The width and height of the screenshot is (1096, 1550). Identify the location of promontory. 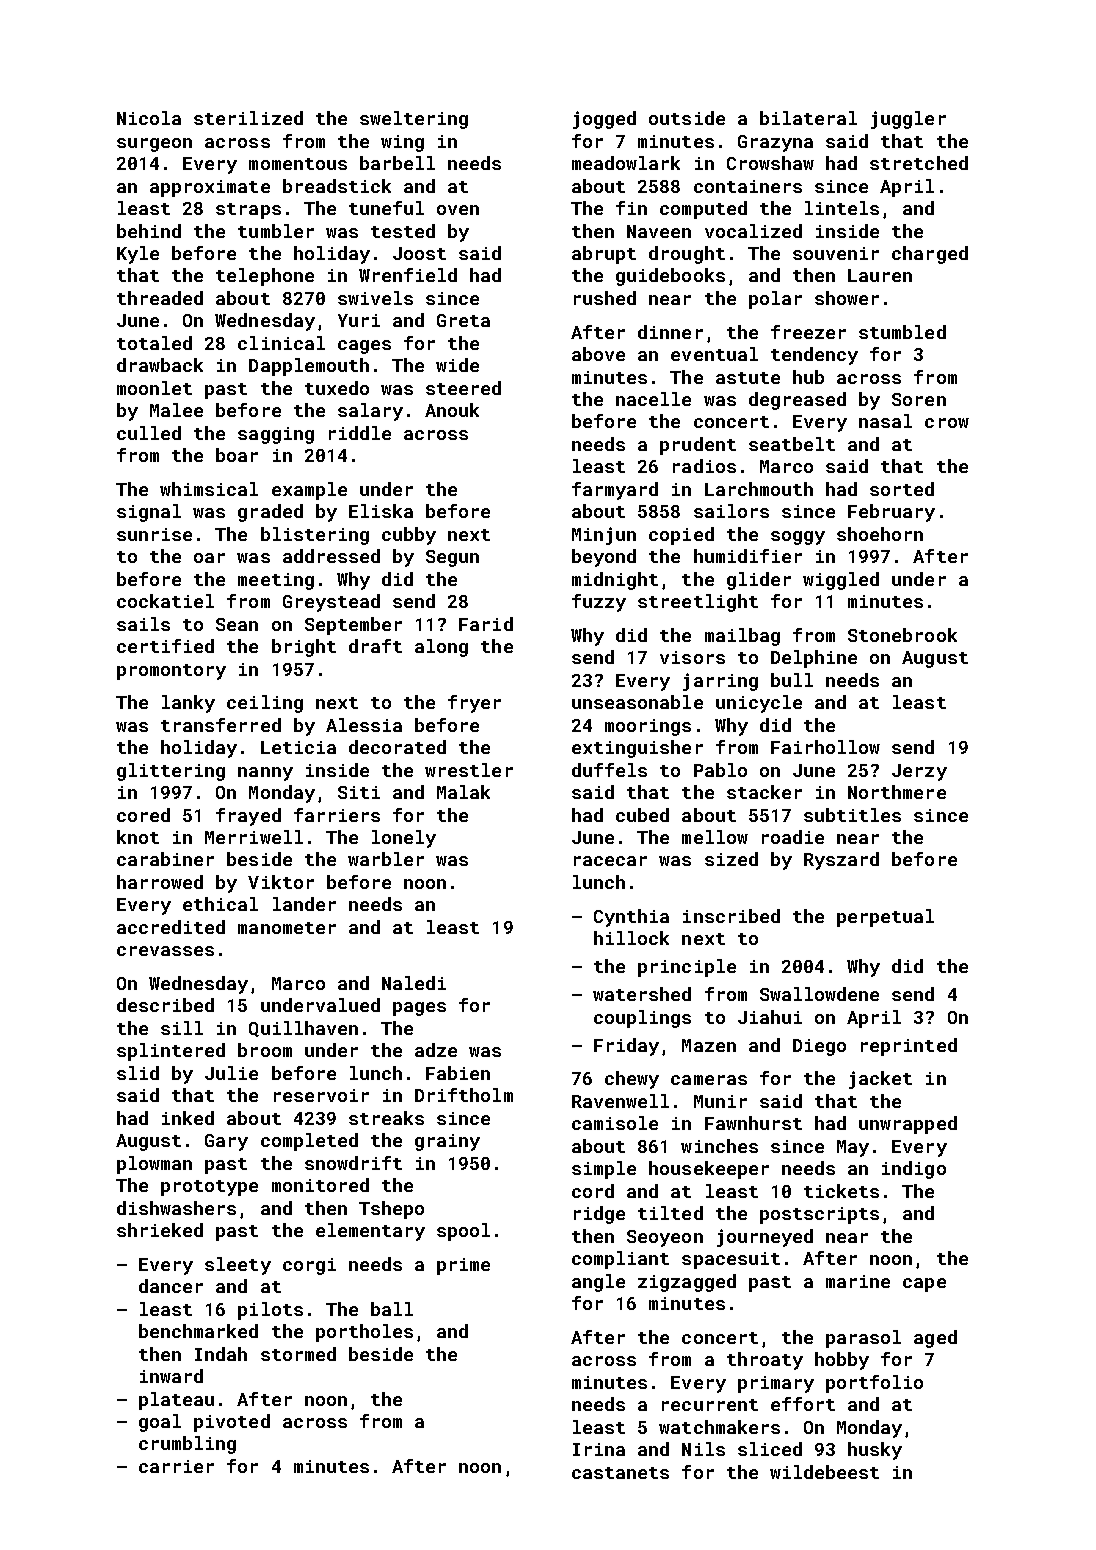
(171, 672).
